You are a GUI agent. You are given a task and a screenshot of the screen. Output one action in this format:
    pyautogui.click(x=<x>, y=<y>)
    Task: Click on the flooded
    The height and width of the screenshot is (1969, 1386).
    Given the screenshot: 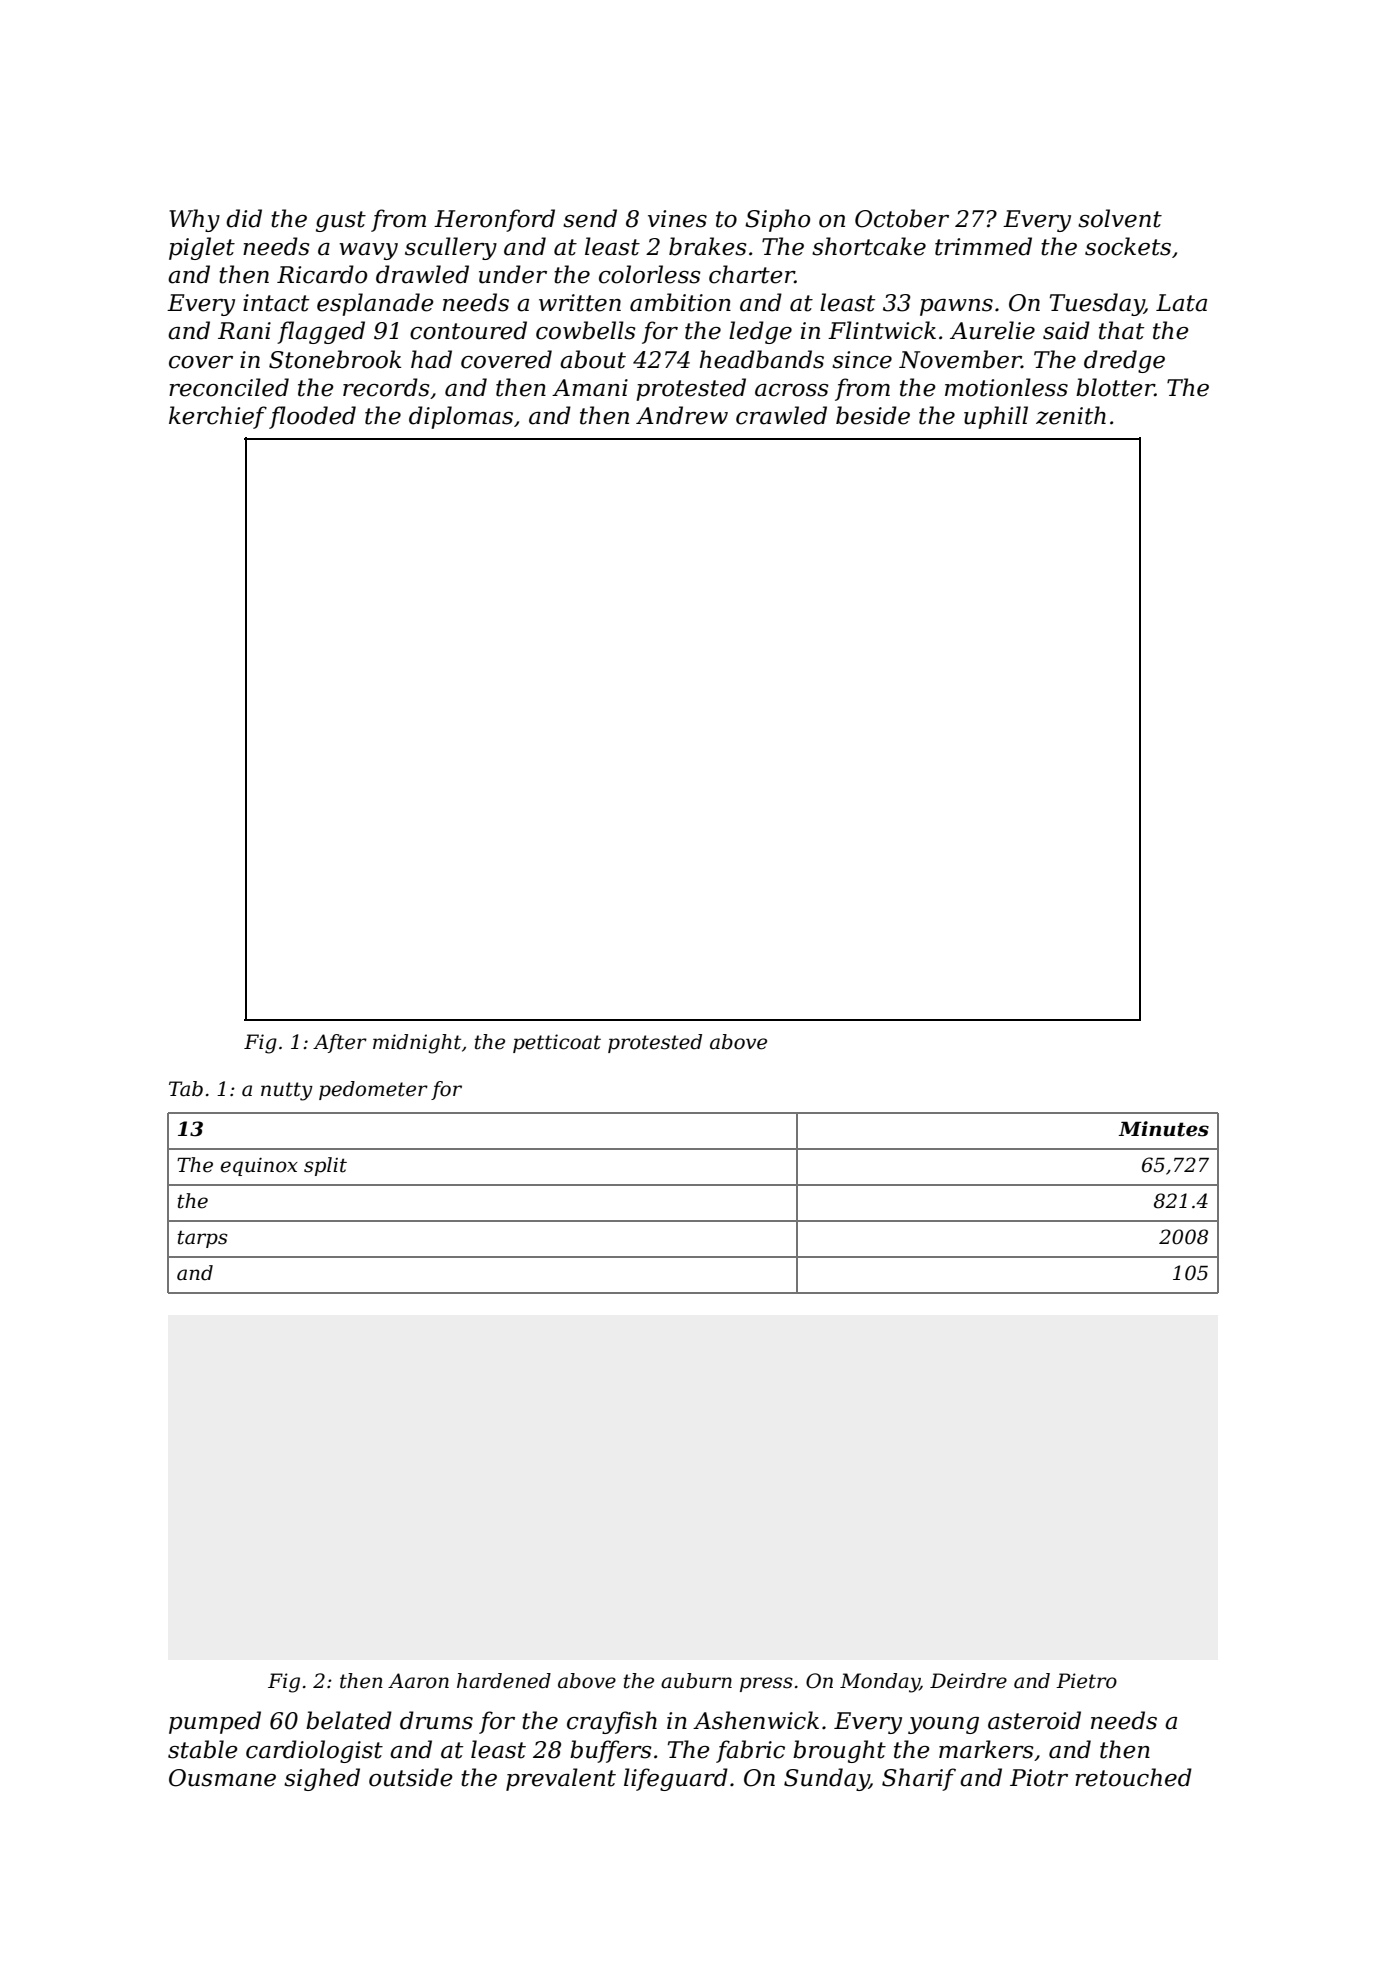 What is the action you would take?
    pyautogui.click(x=312, y=417)
